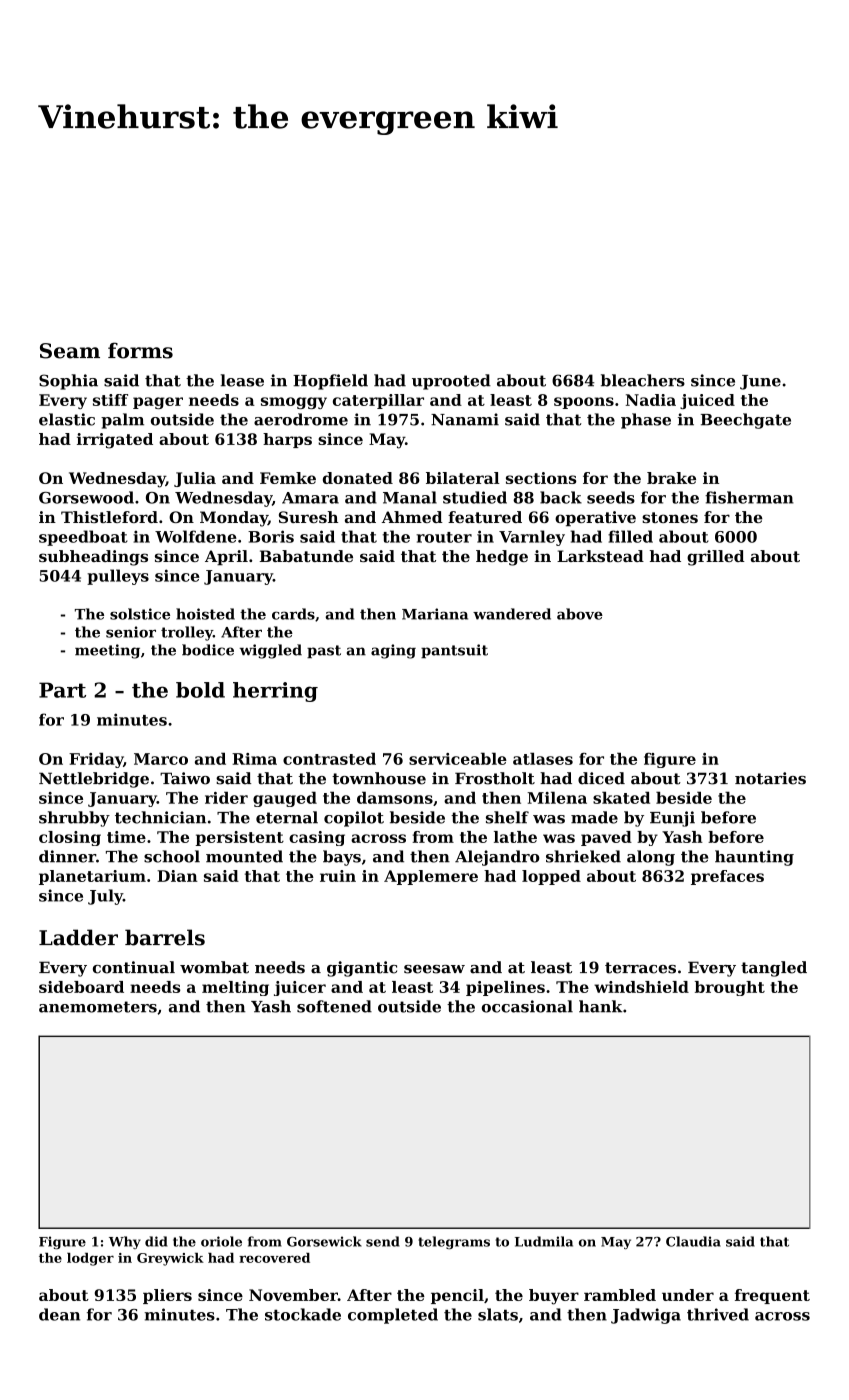 This document has width=849, height=1400. Describe the element at coordinates (303, 1314) in the document. I see `stockade` at that location.
